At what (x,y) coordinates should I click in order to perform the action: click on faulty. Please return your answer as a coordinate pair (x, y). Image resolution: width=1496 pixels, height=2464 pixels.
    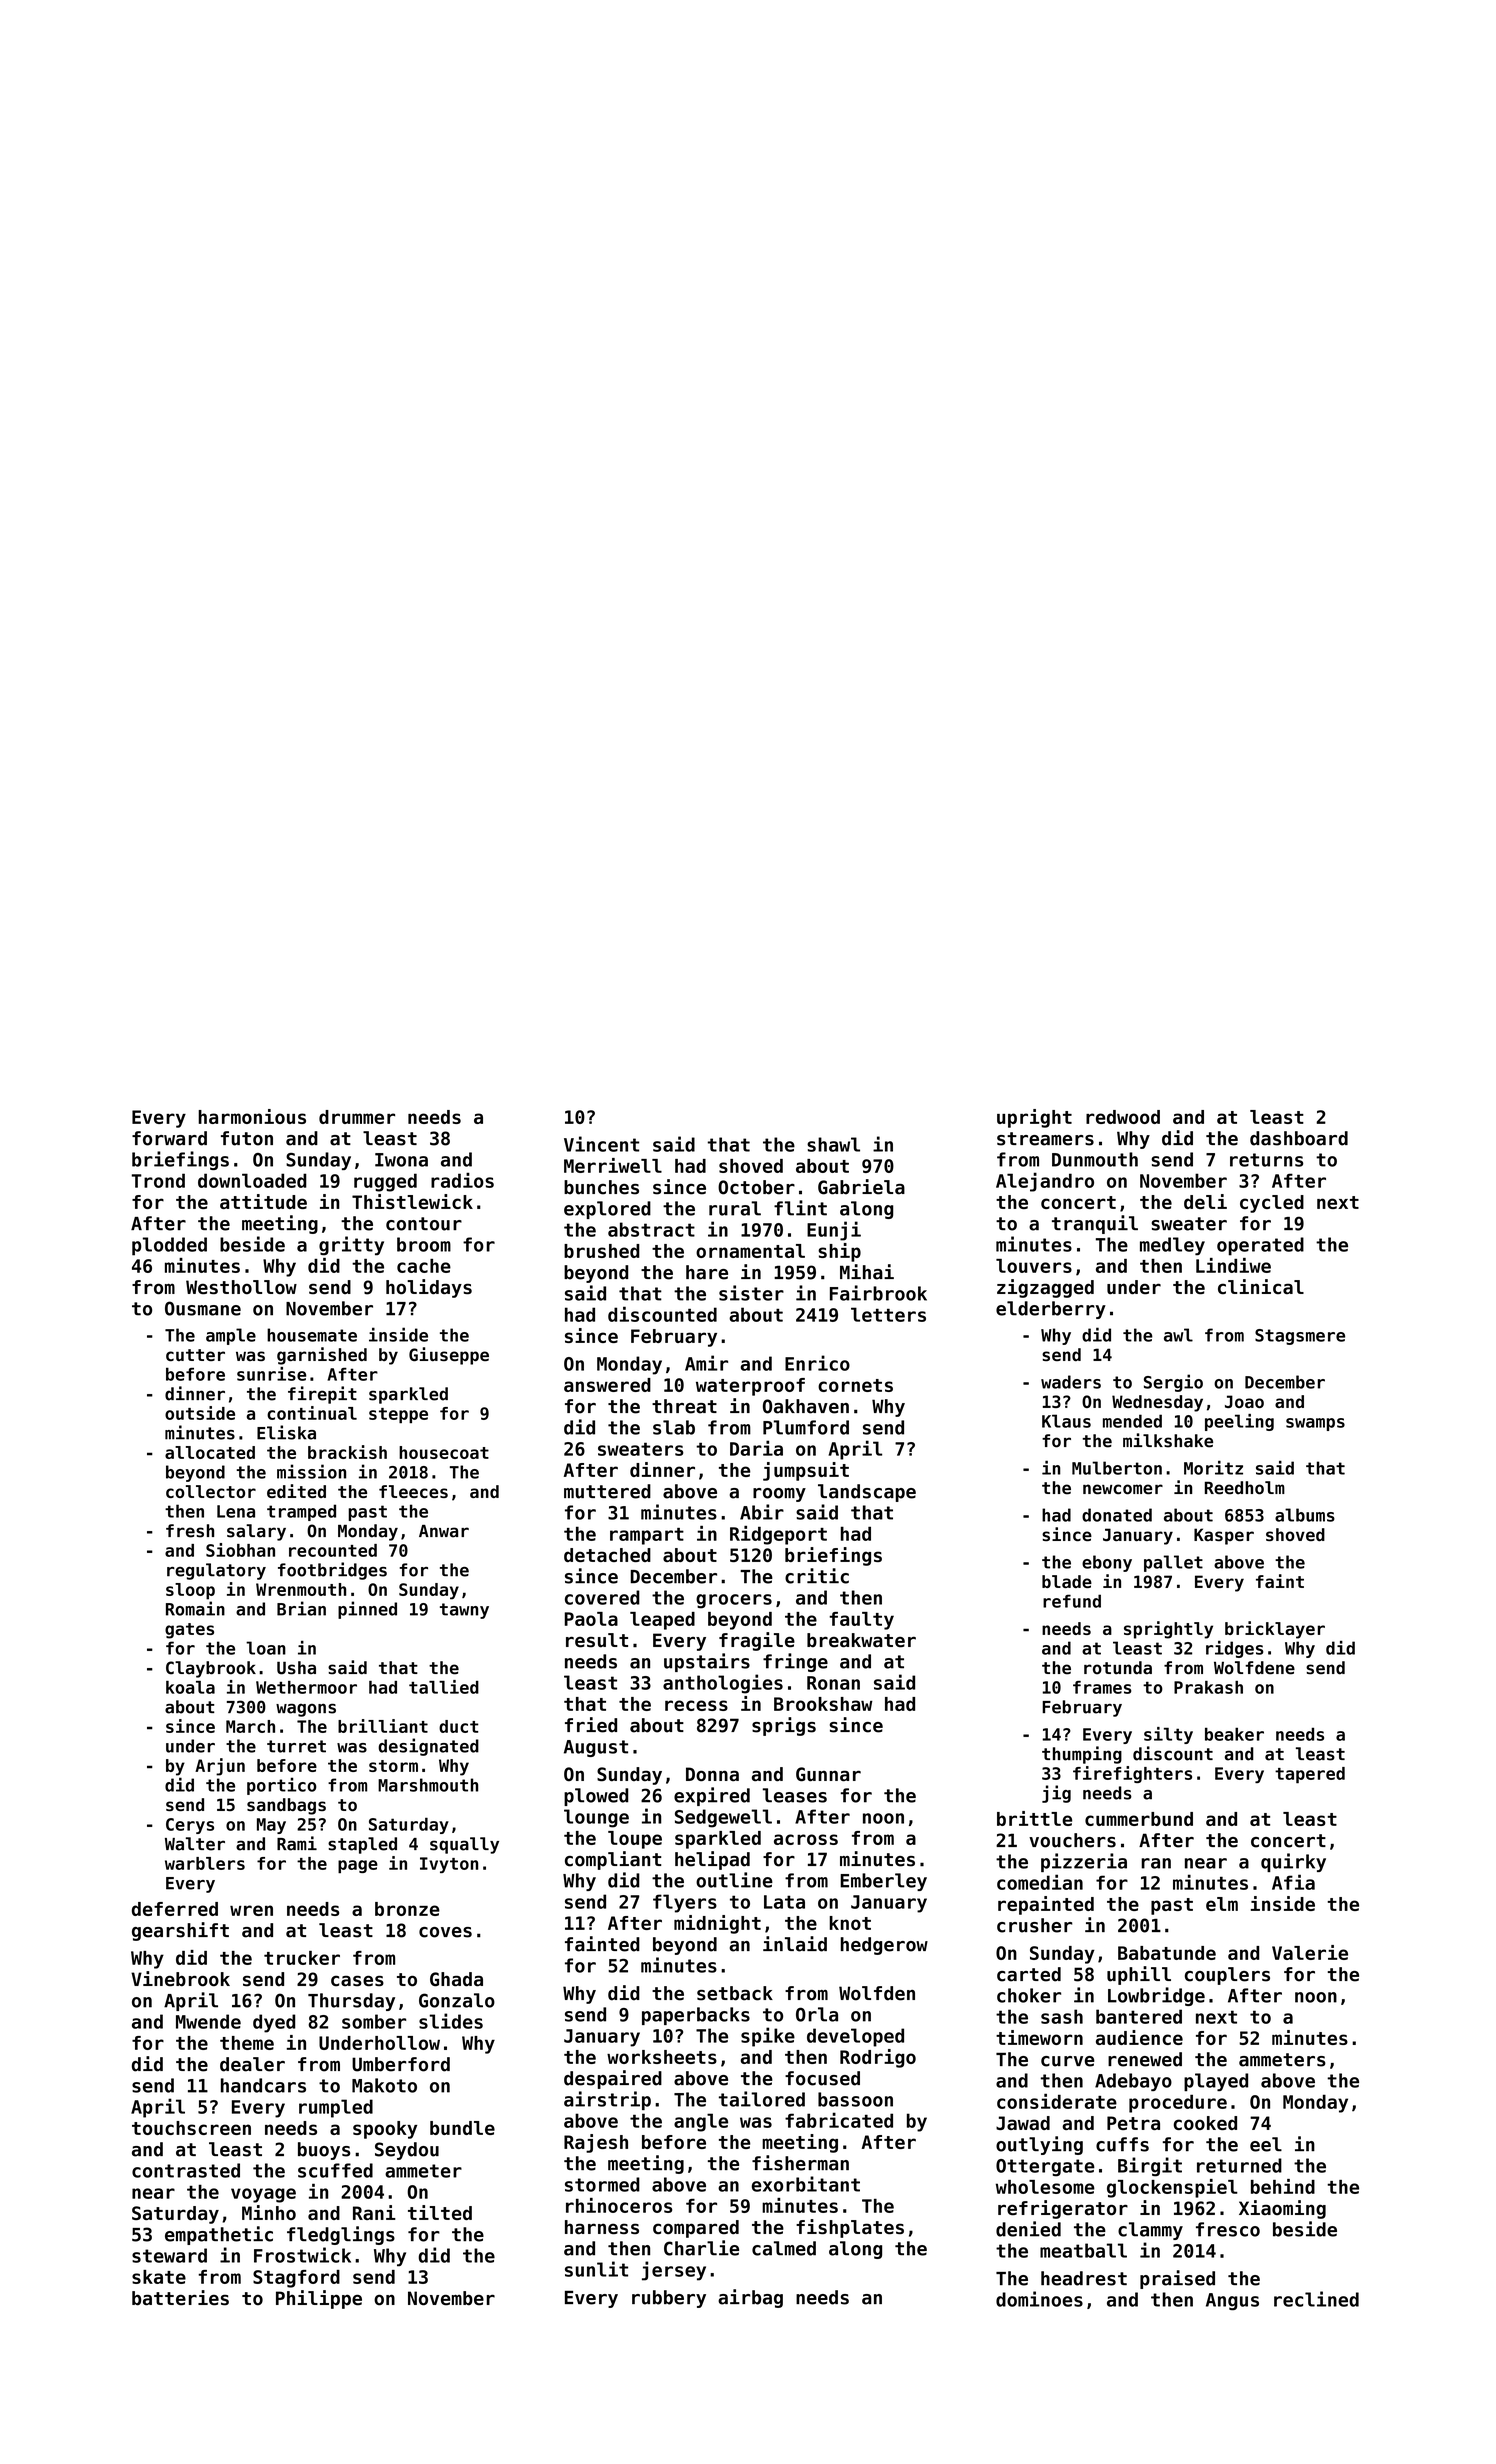
    Looking at the image, I should click on (861, 1621).
